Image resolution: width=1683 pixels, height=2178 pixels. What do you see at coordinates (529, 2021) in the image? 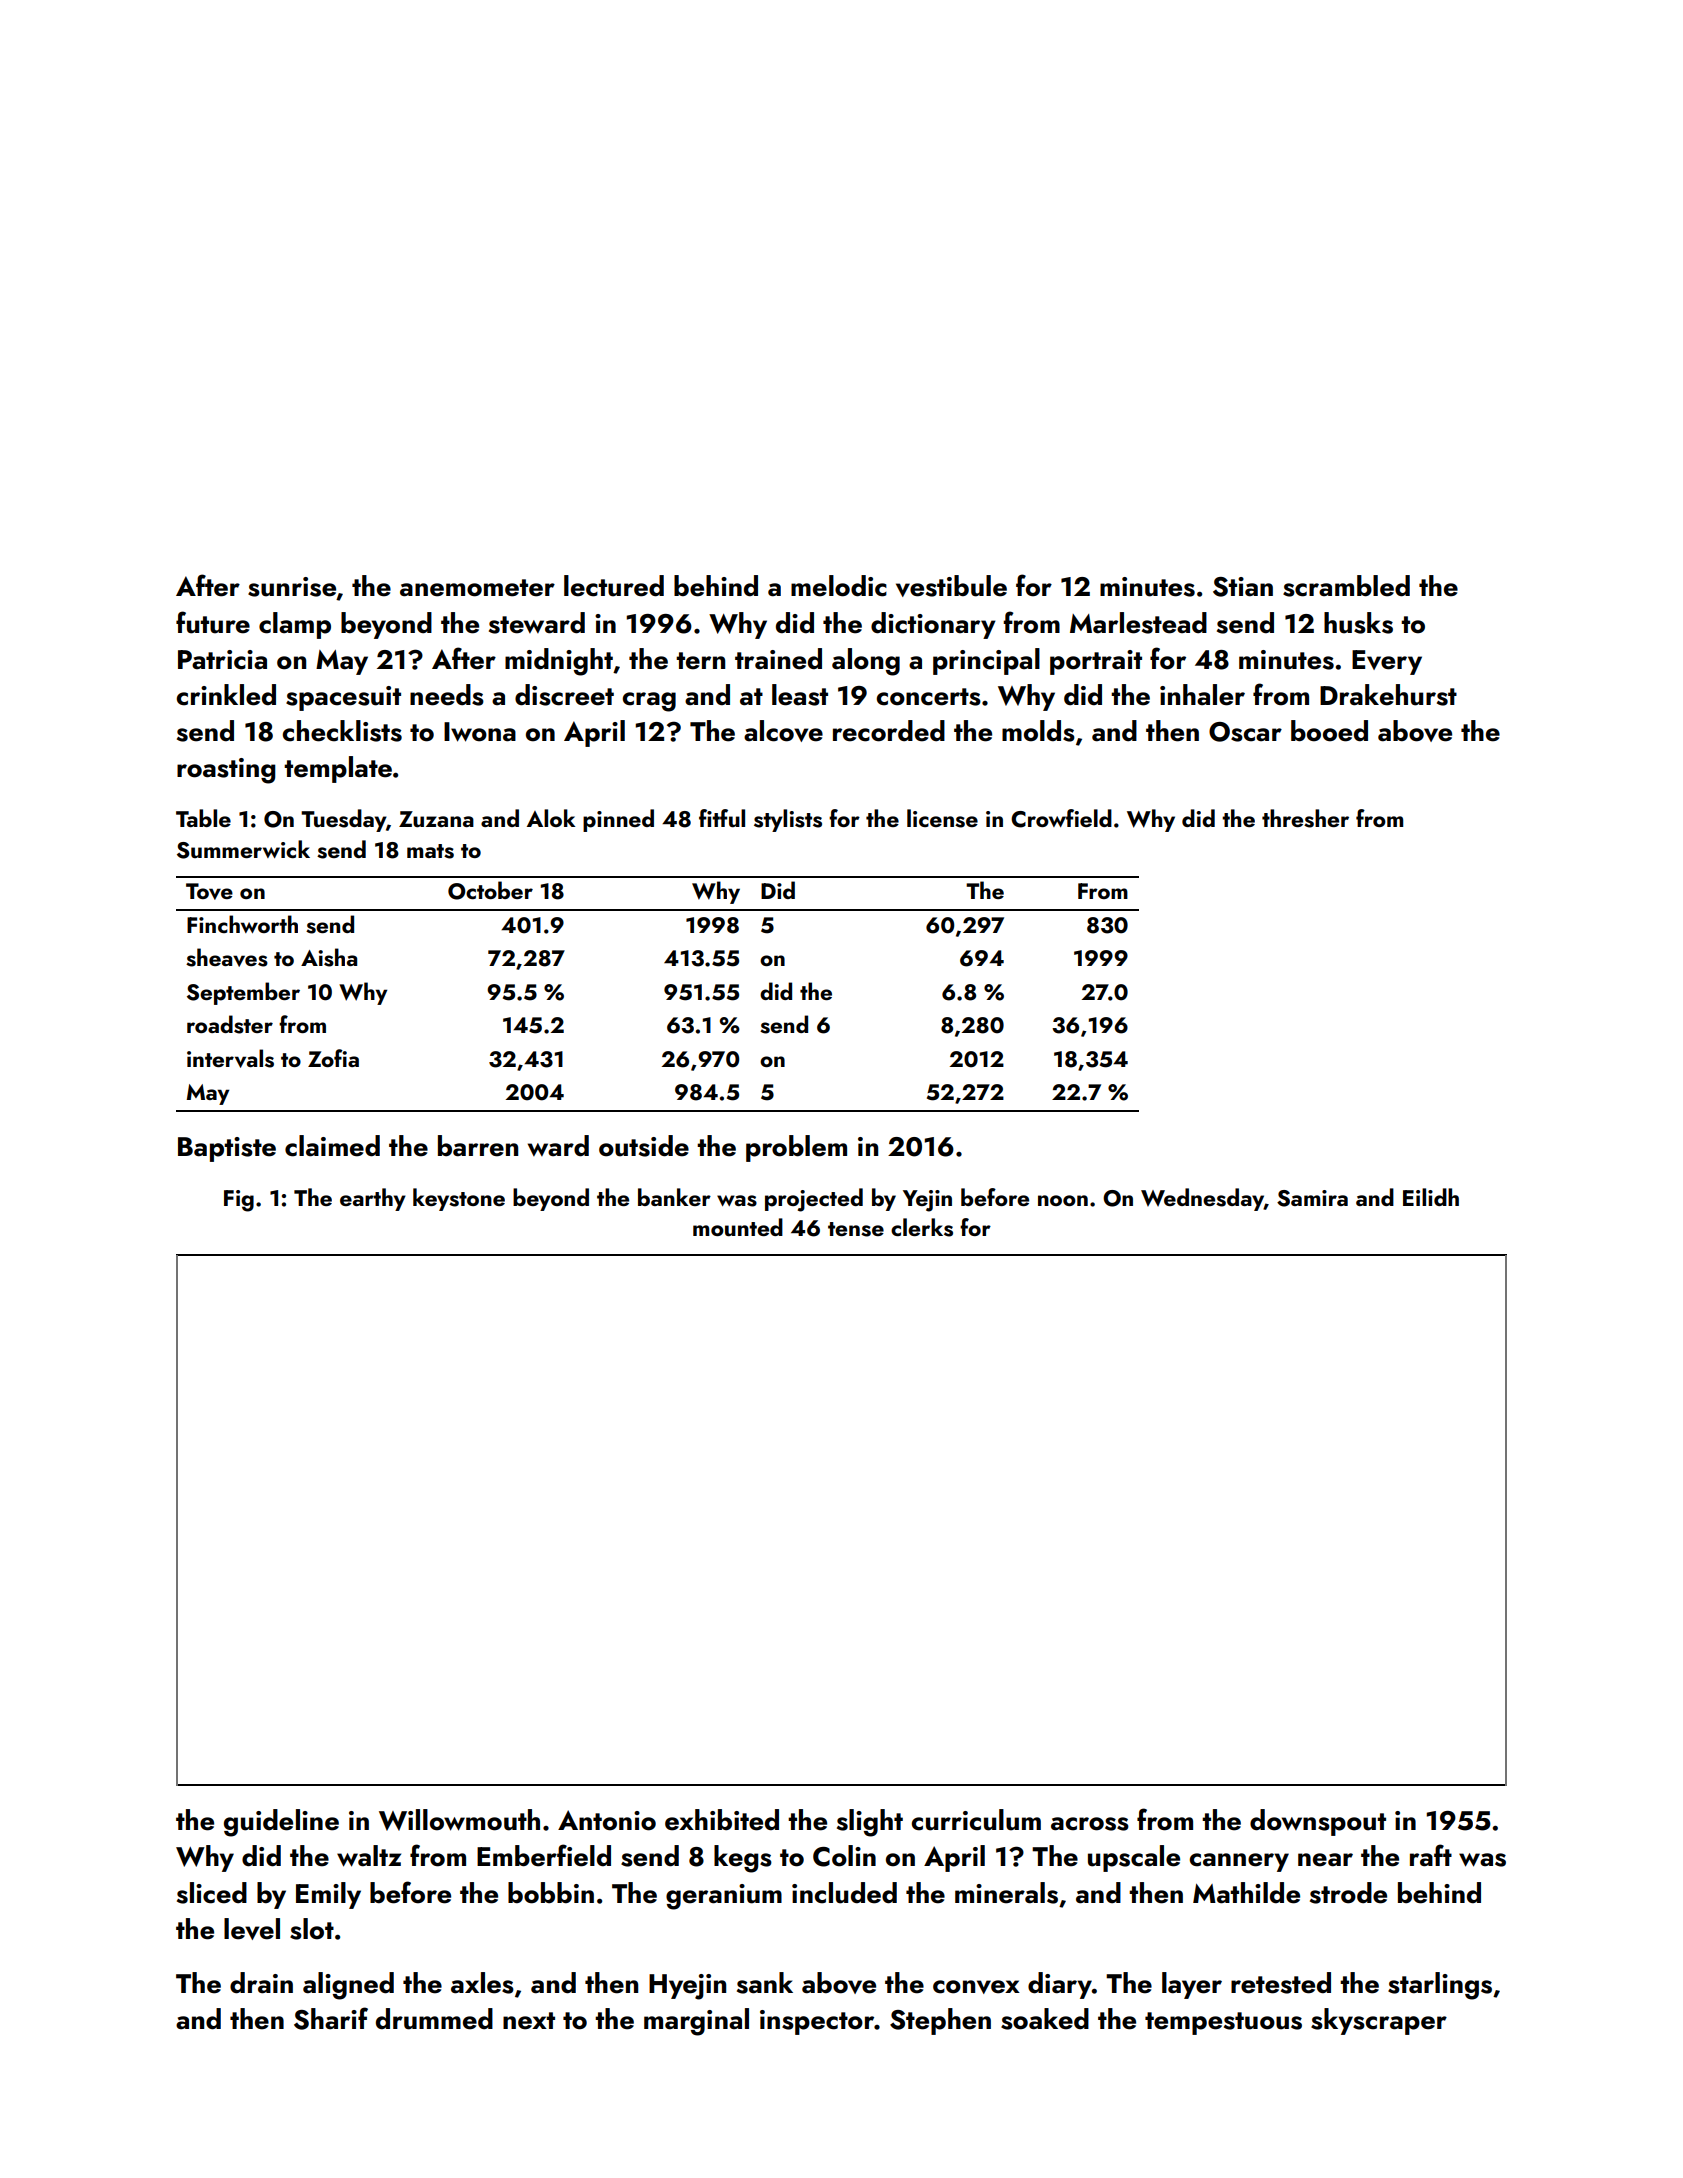
I see `next` at bounding box center [529, 2021].
